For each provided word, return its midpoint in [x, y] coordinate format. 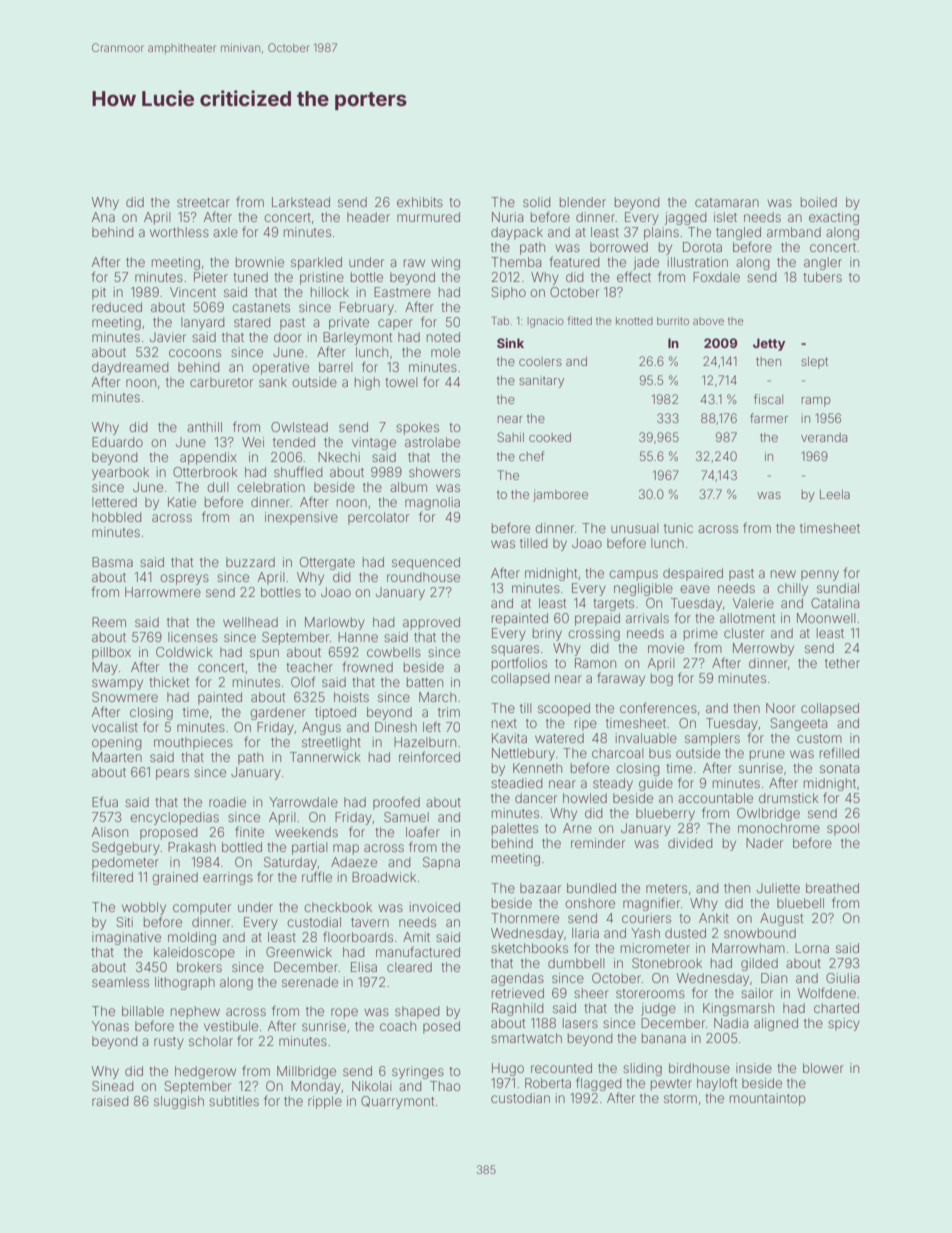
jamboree [560, 496]
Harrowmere [163, 592]
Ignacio [546, 322]
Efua [105, 801]
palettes [515, 829]
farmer [769, 418]
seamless [120, 982]
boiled [819, 202]
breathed [832, 888]
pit [99, 293]
